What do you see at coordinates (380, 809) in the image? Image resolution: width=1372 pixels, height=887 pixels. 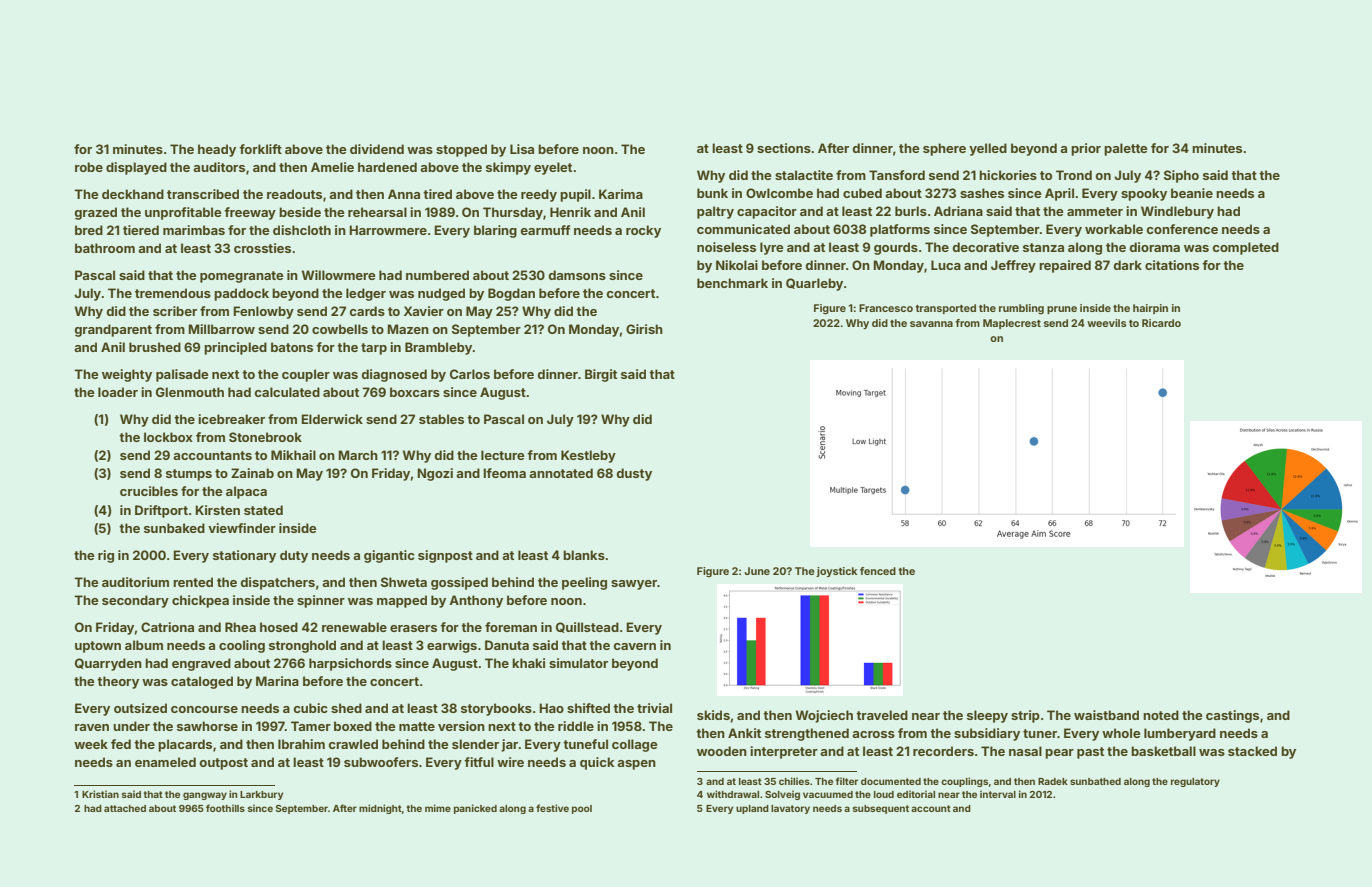 I see `midnight` at bounding box center [380, 809].
